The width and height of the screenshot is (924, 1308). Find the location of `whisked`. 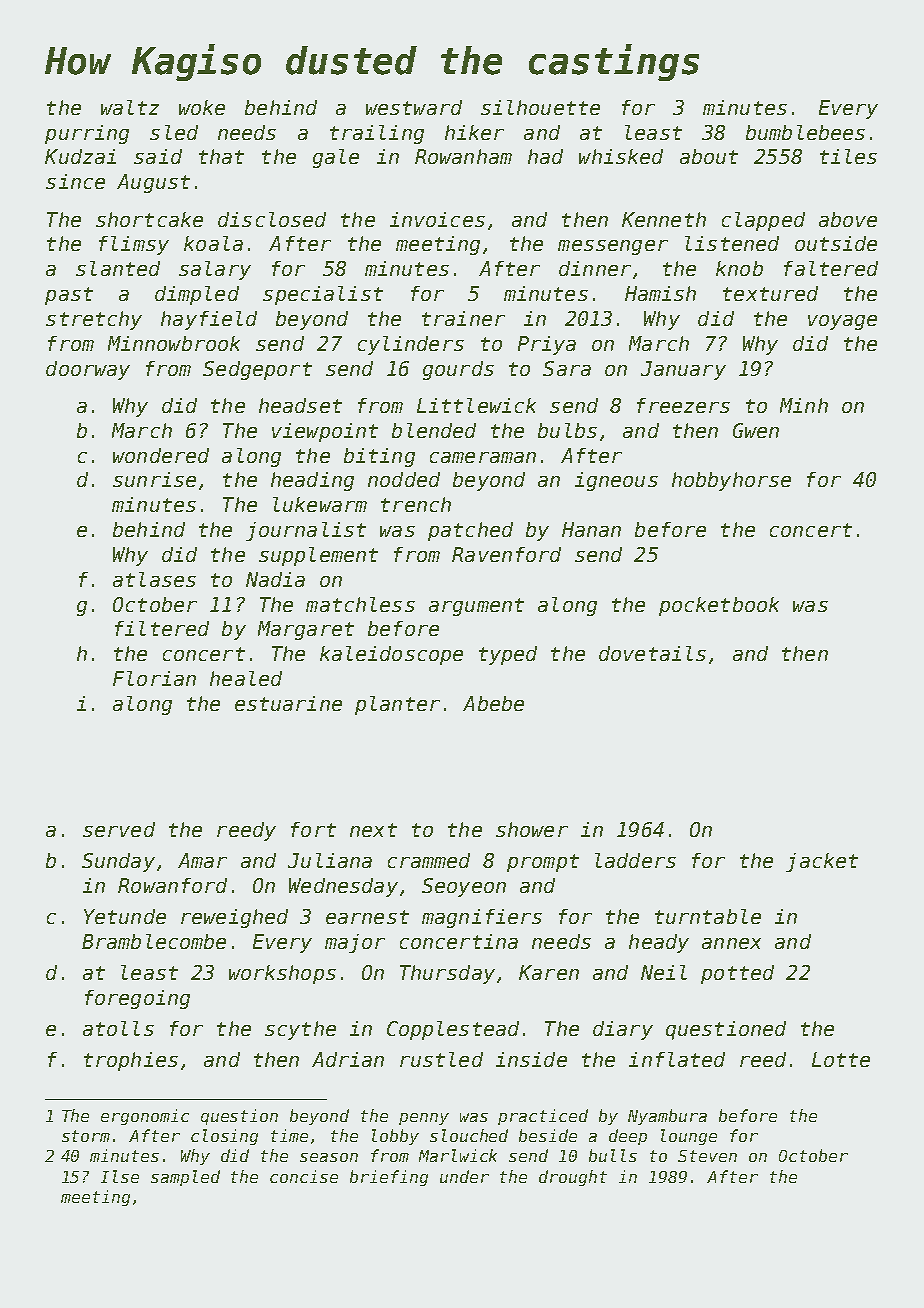

whisked is located at coordinates (621, 156).
